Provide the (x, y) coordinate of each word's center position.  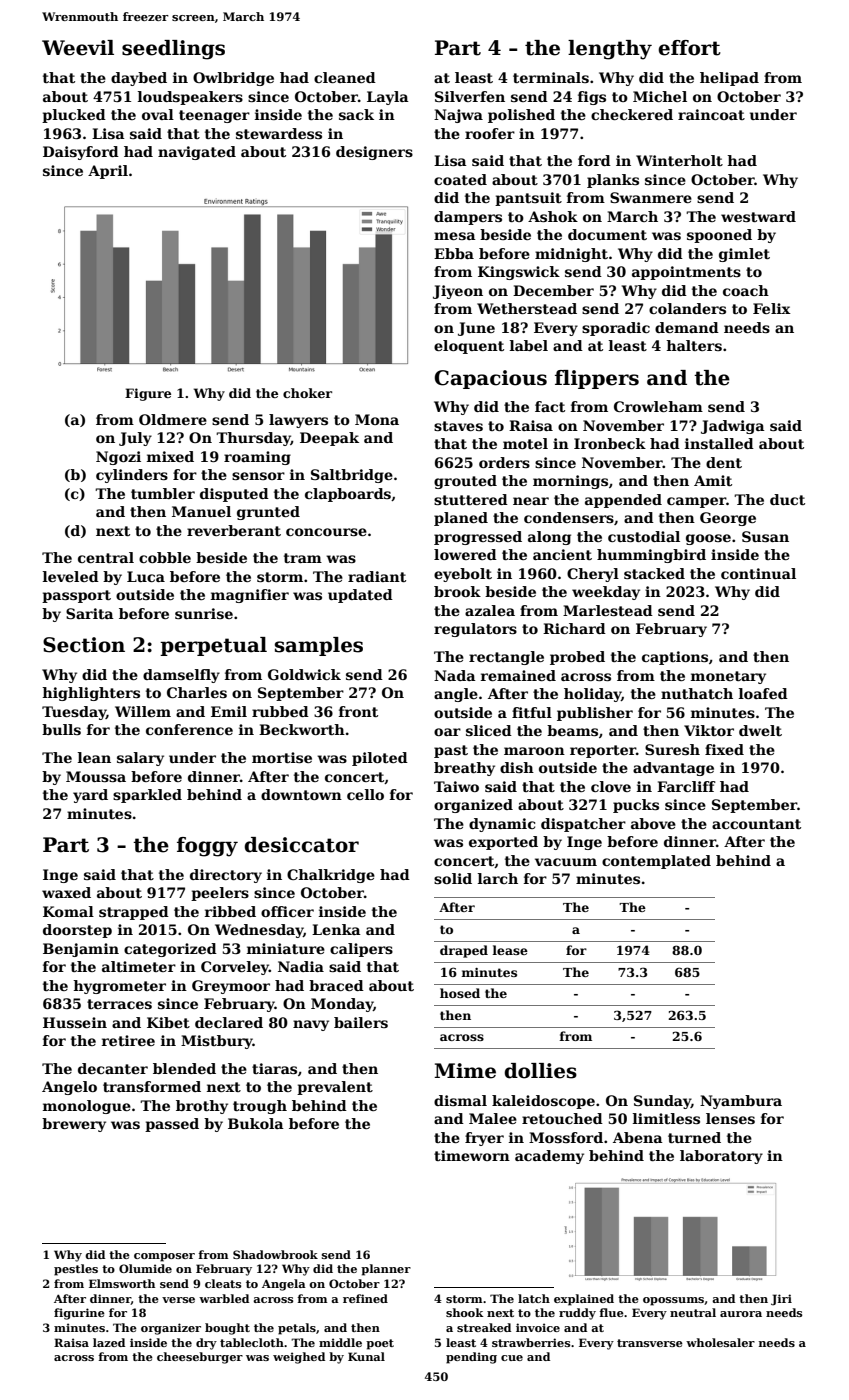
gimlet (744, 255)
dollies (540, 1071)
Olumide (145, 1268)
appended (623, 501)
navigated (197, 153)
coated (460, 179)
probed (577, 658)
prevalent (335, 1088)
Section (84, 645)
